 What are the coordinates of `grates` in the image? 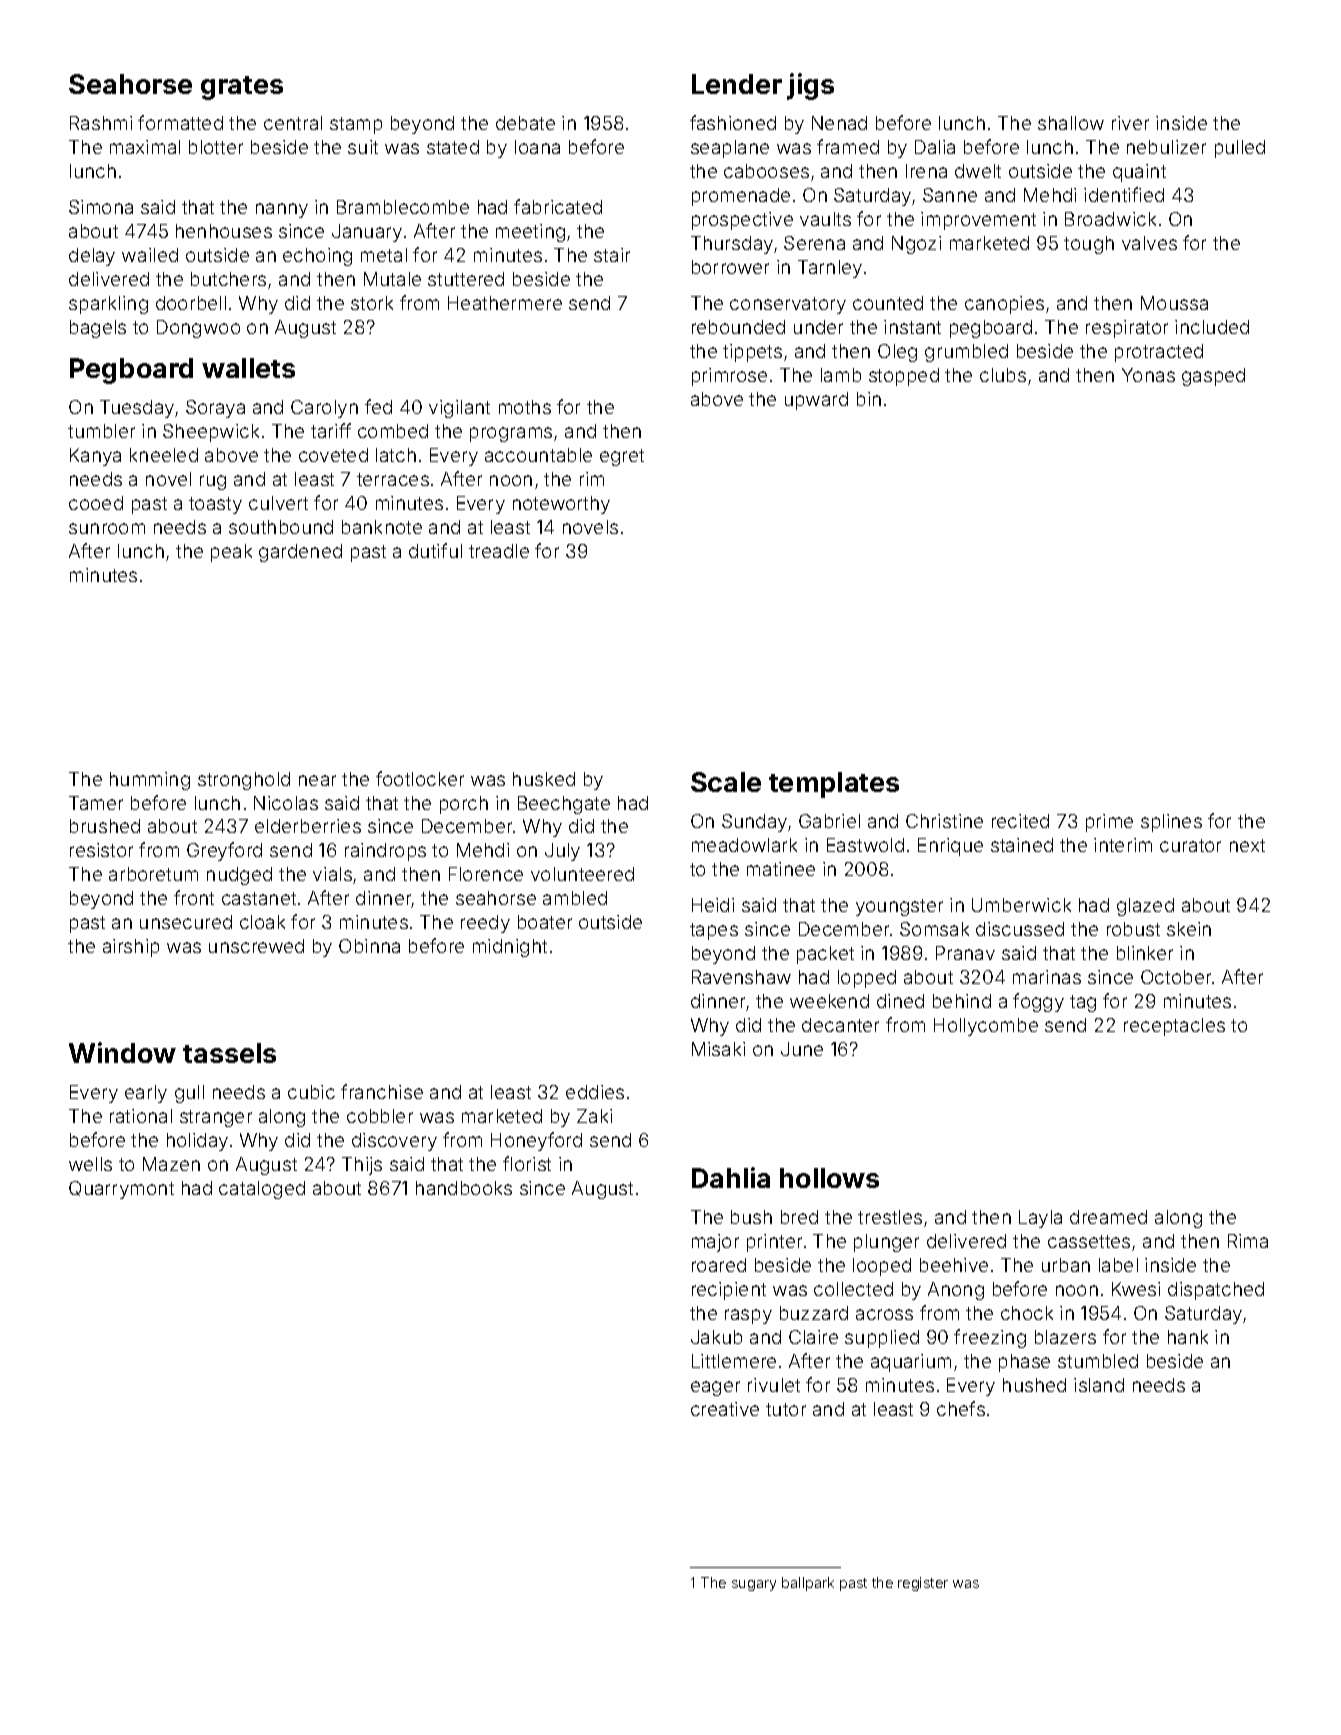 It's located at (242, 88).
